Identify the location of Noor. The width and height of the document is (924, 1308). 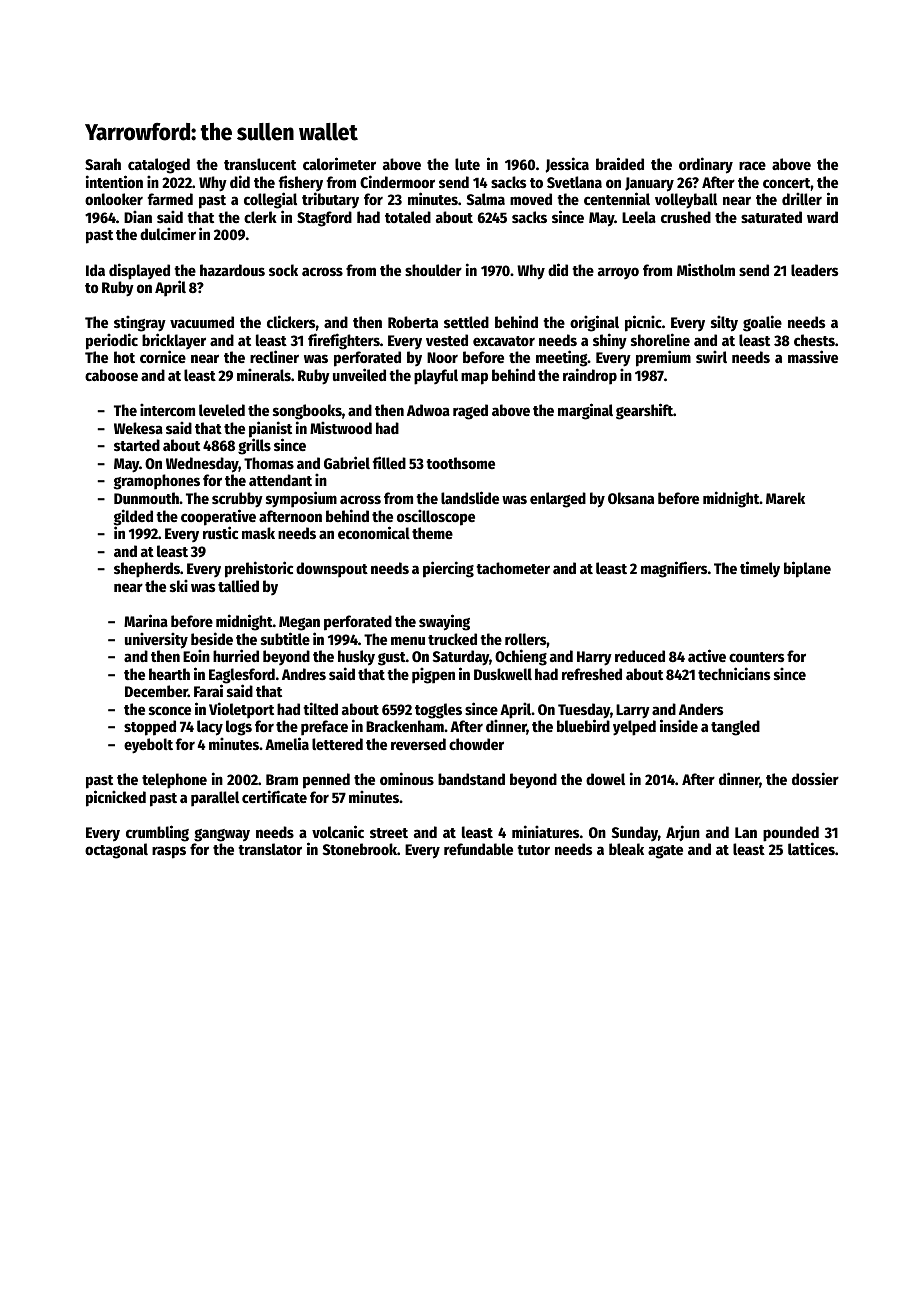
(442, 357).
